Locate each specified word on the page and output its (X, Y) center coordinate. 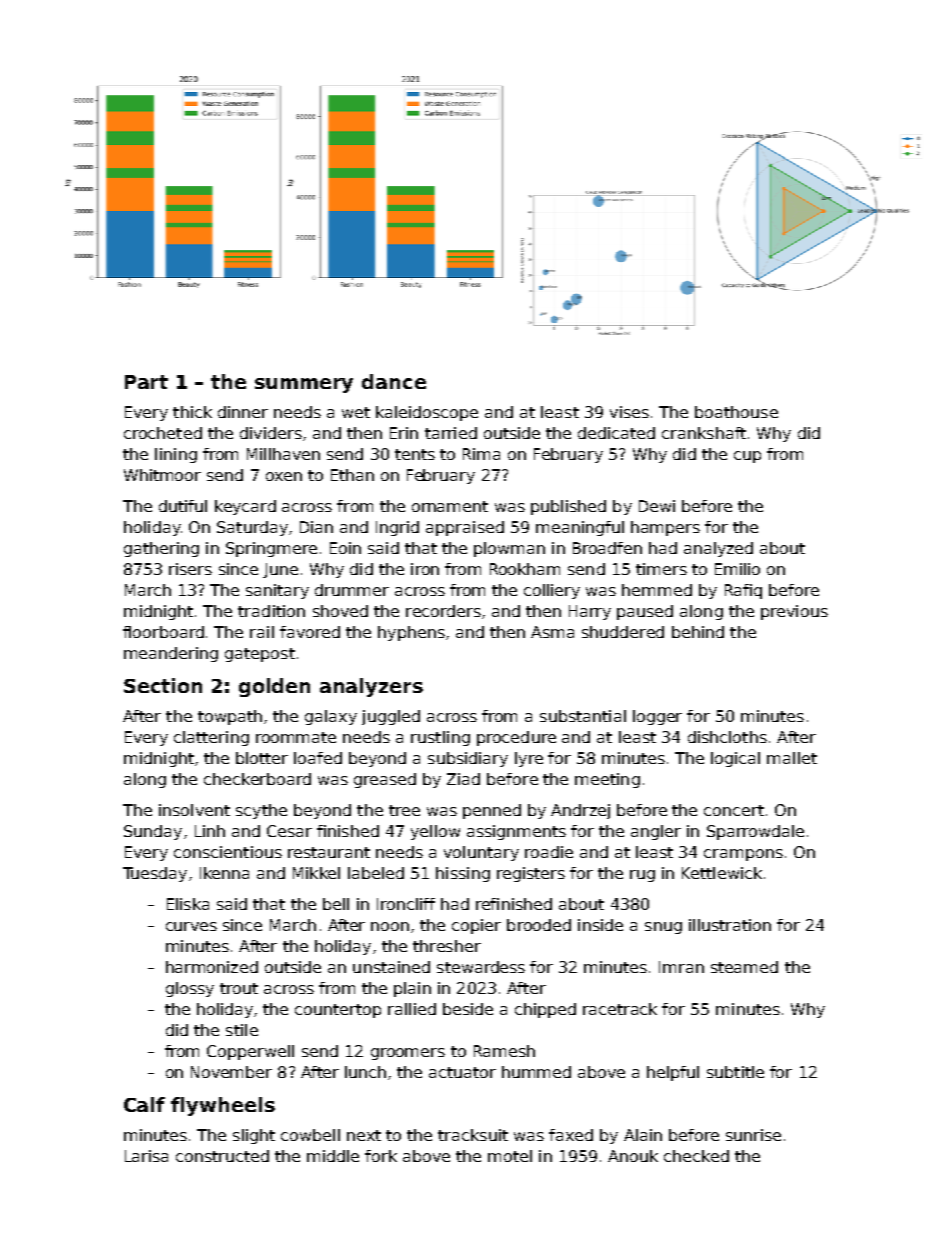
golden (274, 687)
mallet (792, 758)
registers (531, 874)
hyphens (411, 633)
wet (356, 412)
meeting (607, 780)
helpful (673, 1073)
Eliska (188, 904)
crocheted (163, 433)
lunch (365, 1072)
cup (747, 457)
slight (254, 1136)
